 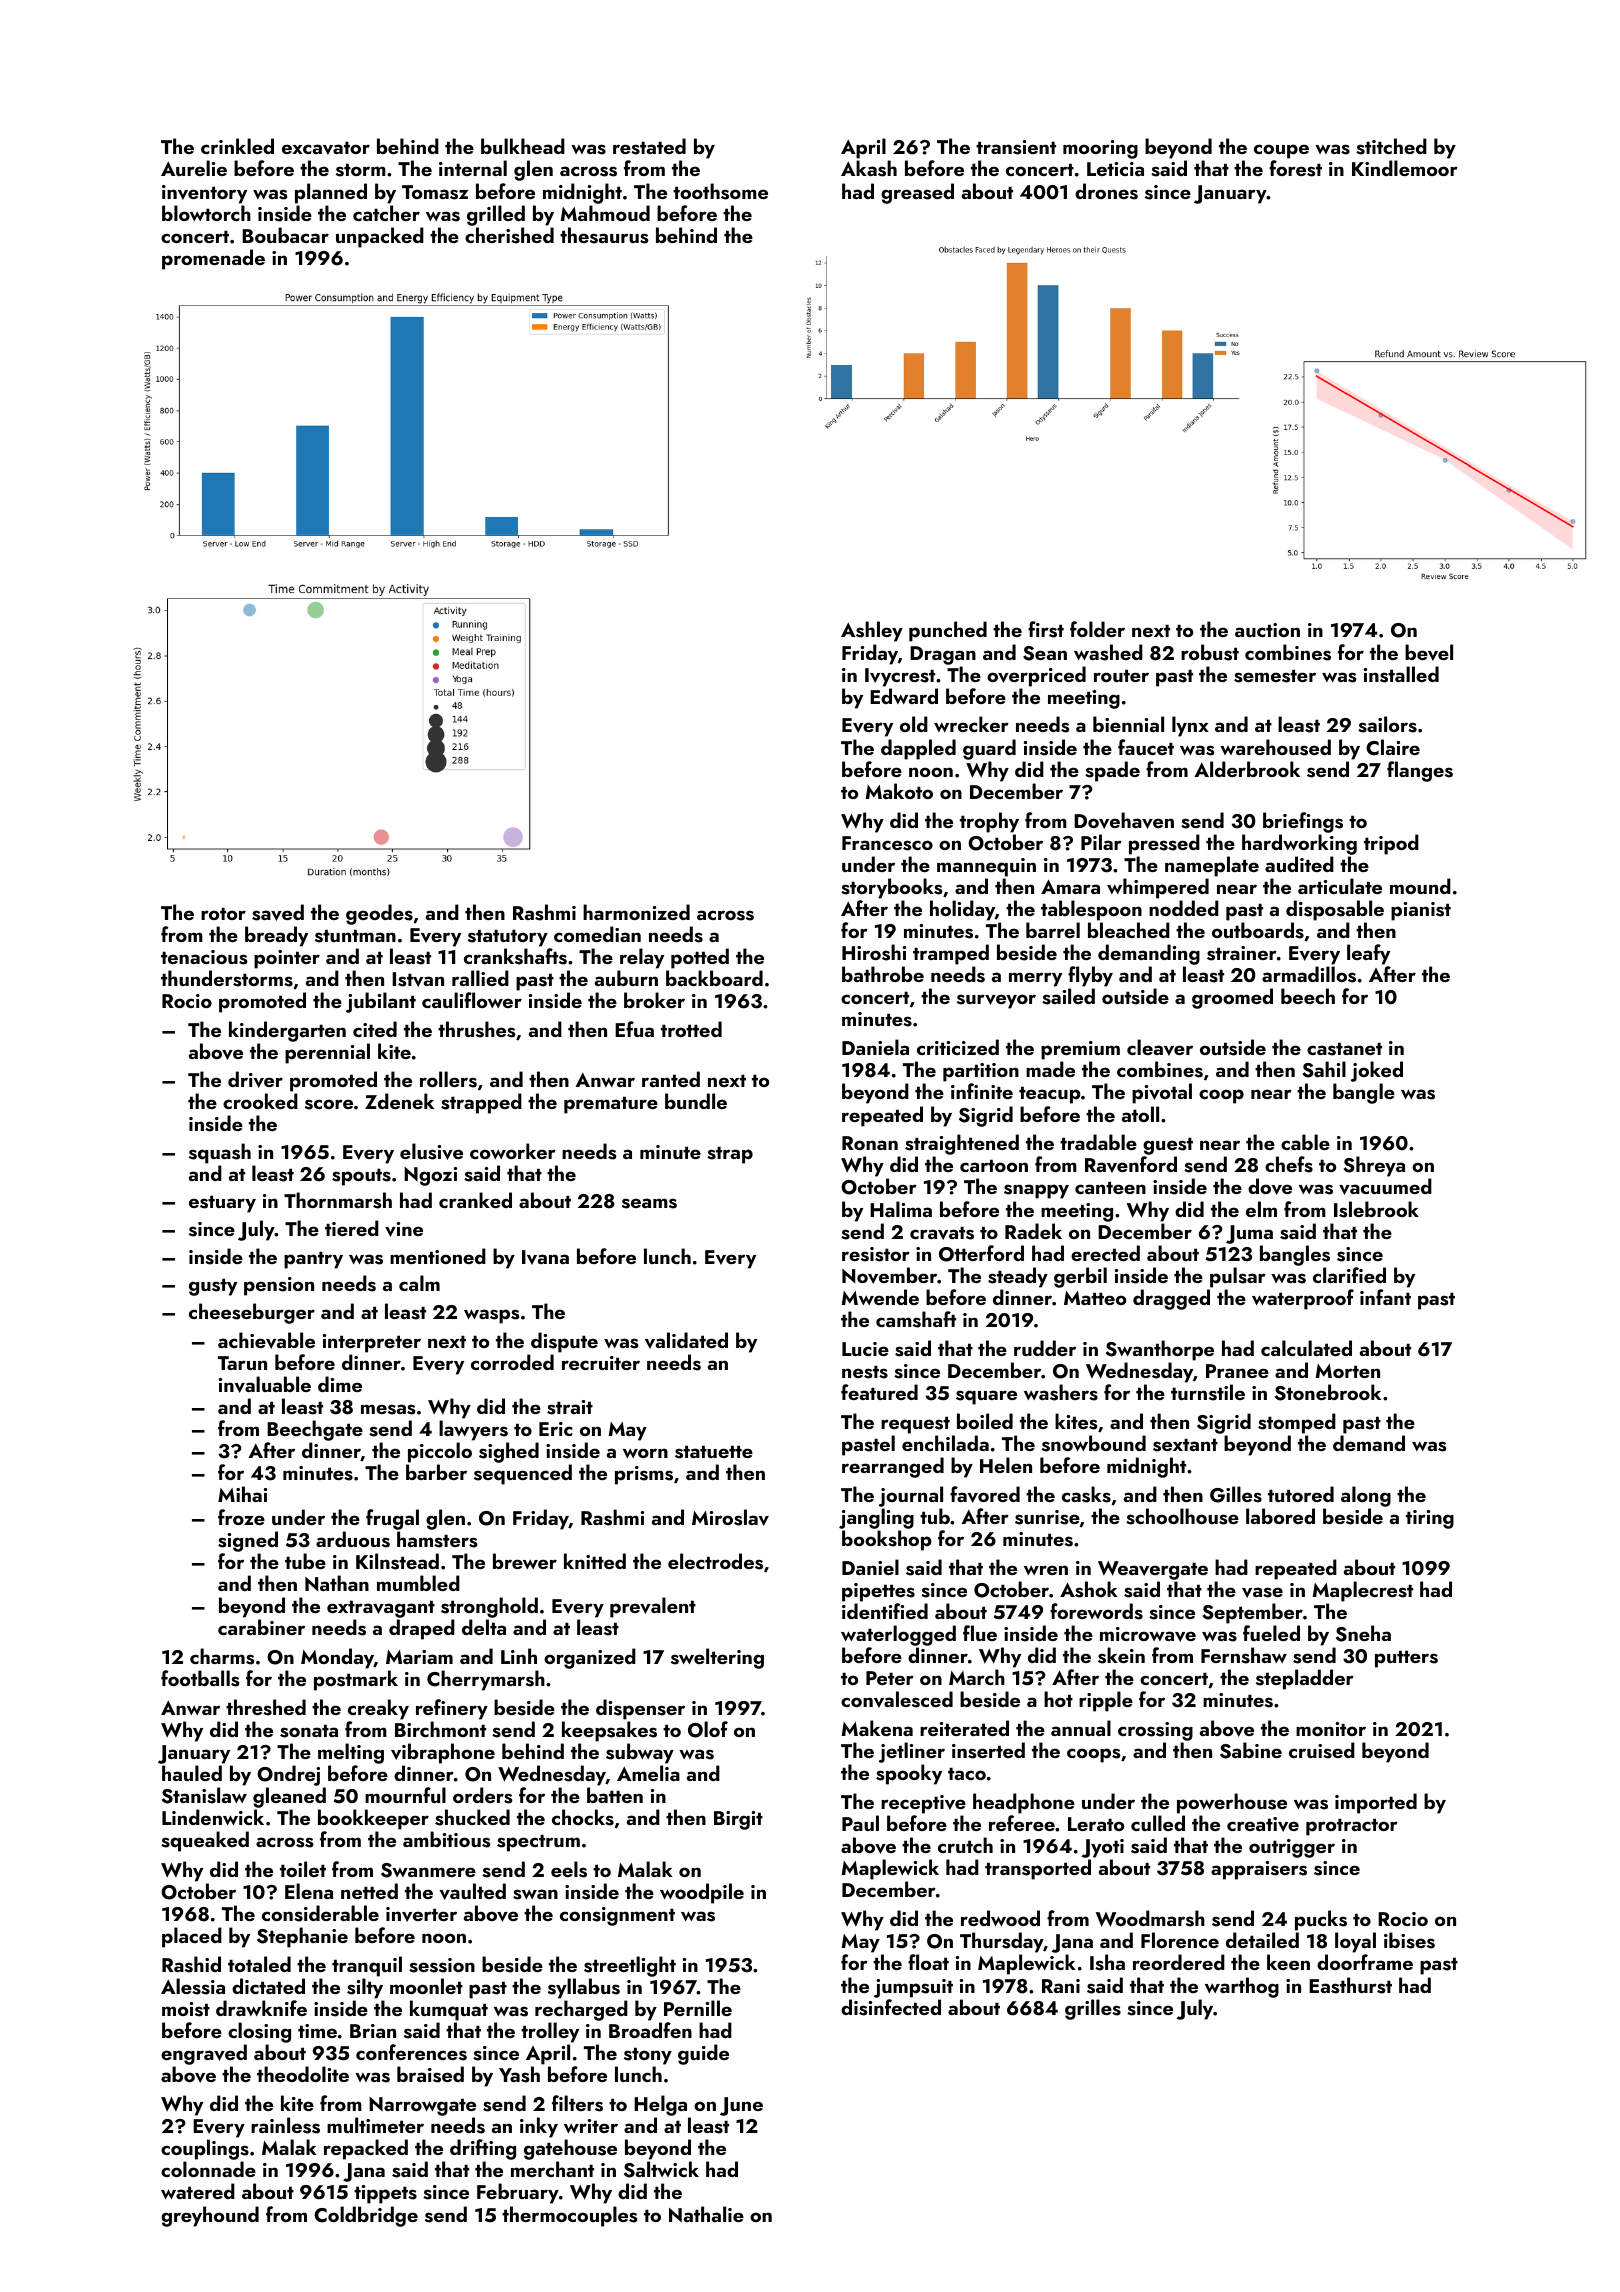 What do you see at coordinates (872, 631) in the screenshot?
I see `Ashley` at bounding box center [872, 631].
